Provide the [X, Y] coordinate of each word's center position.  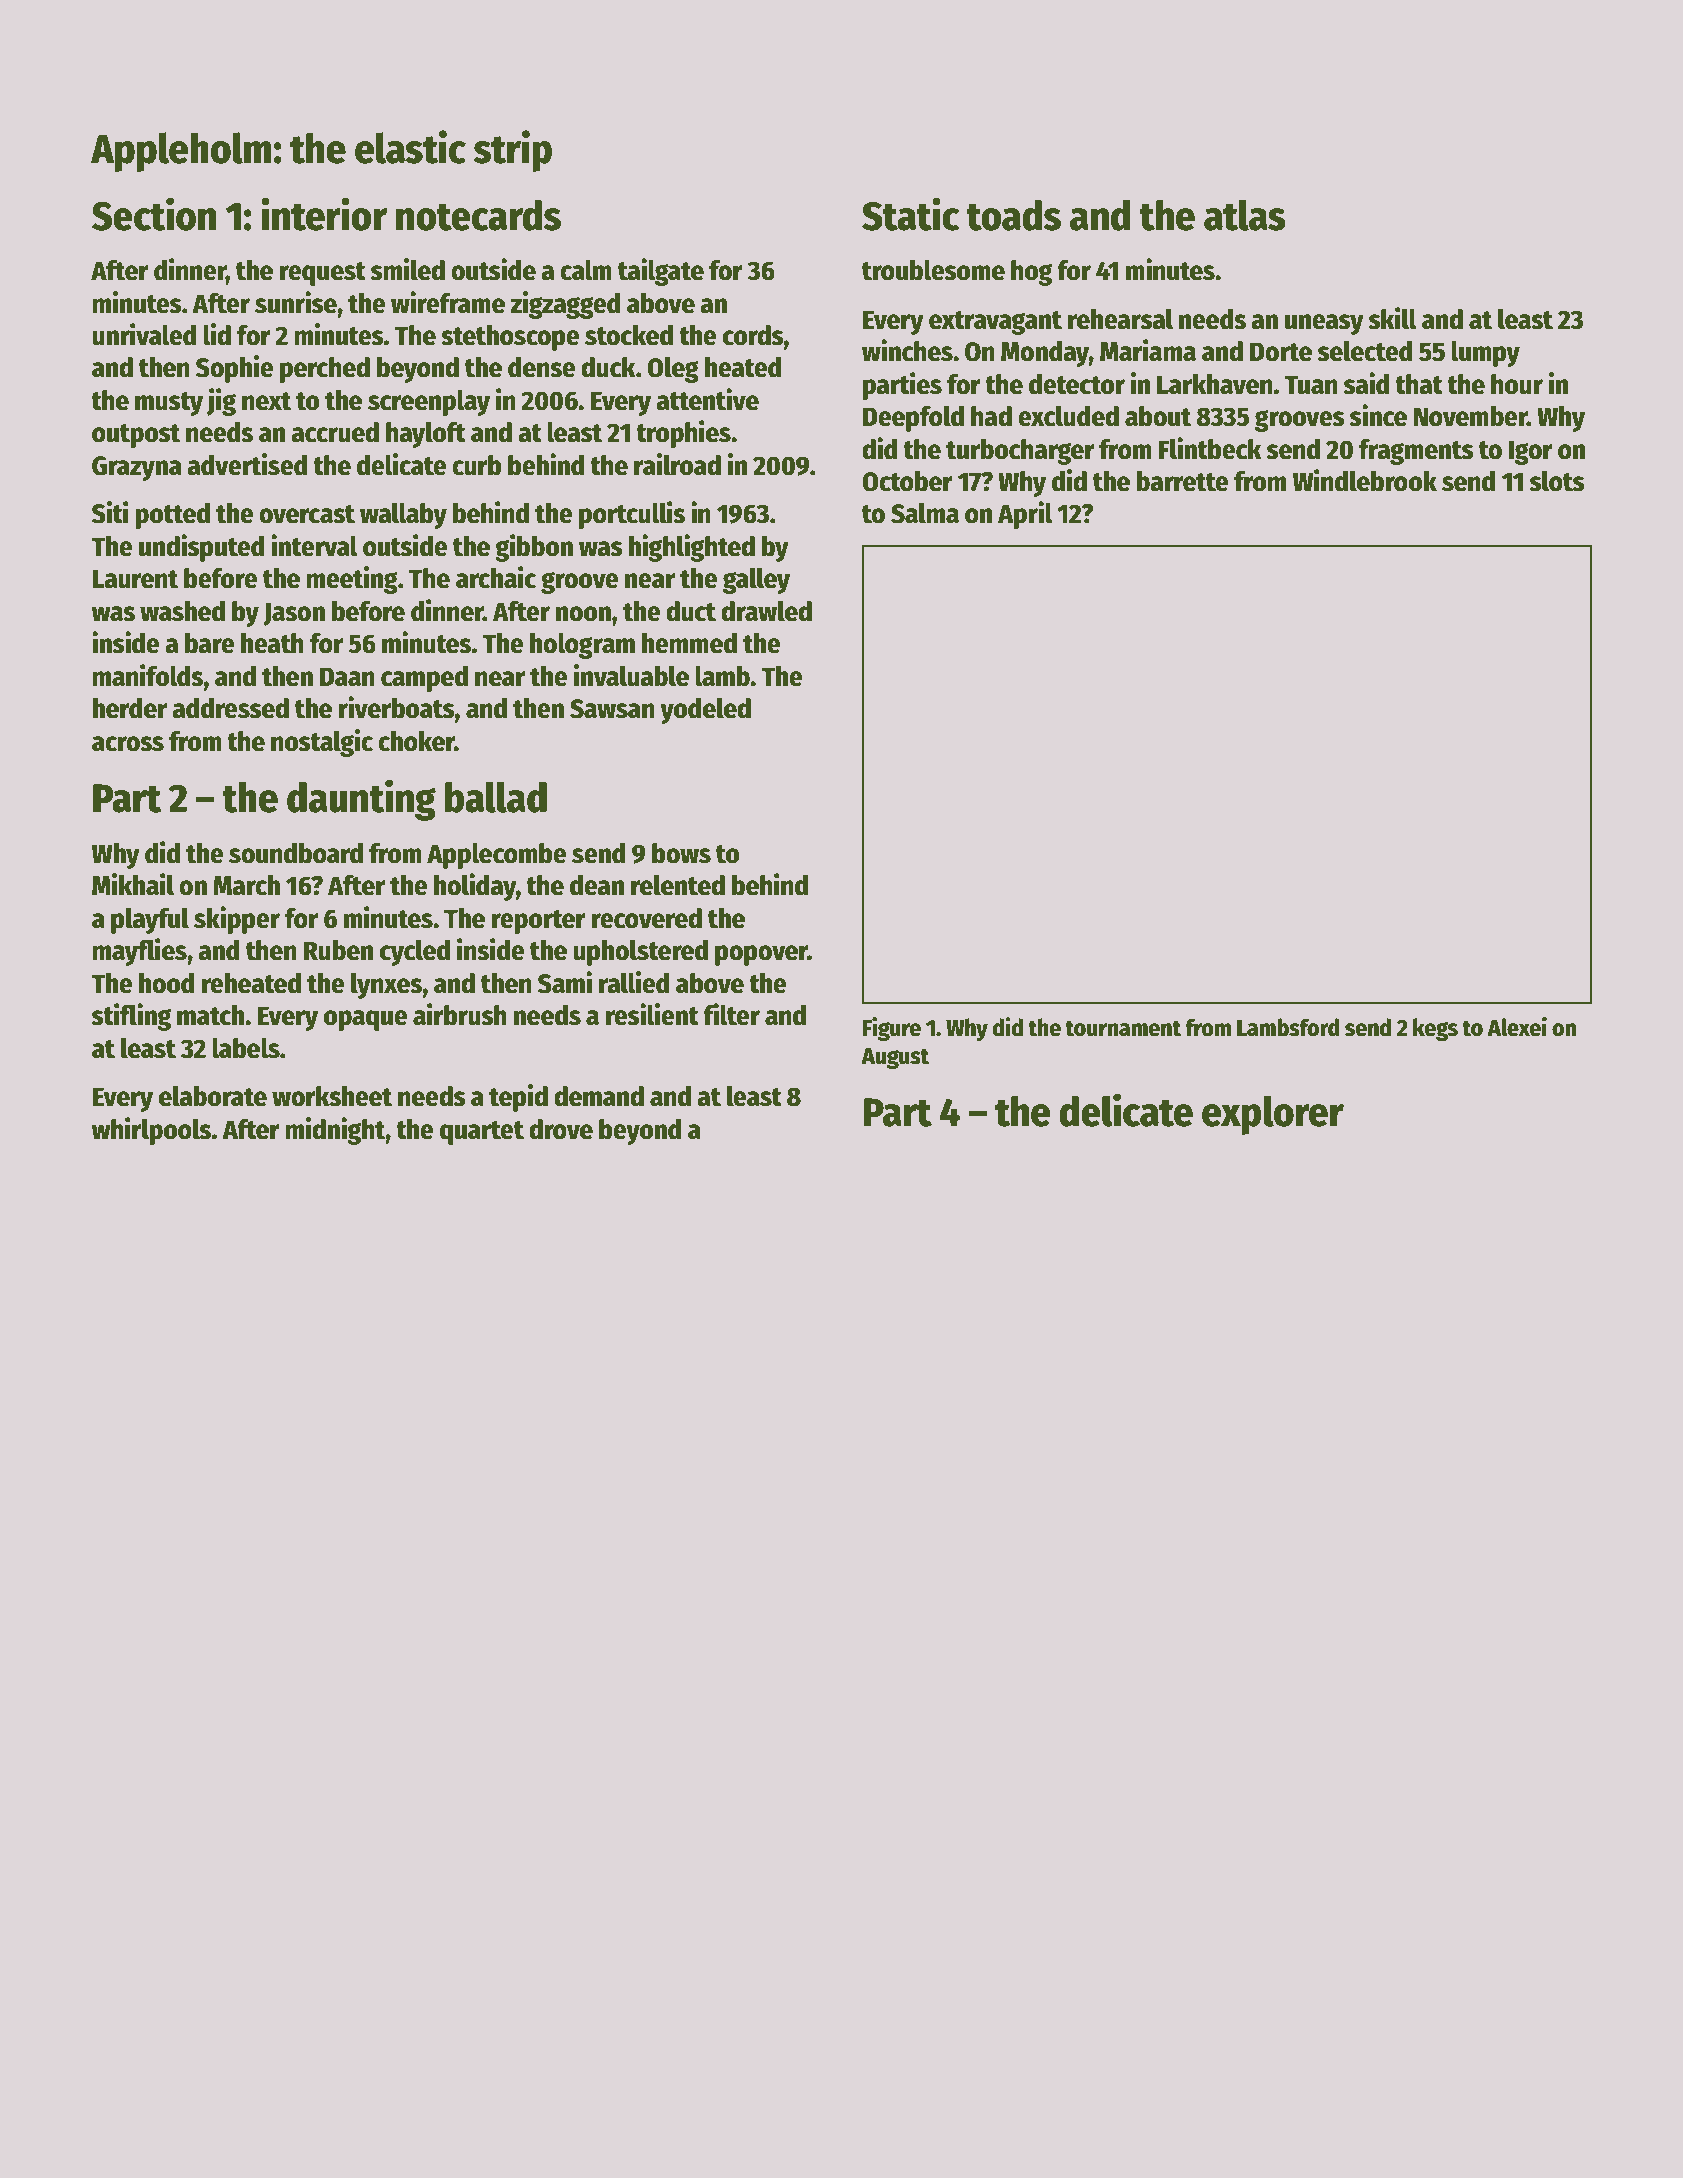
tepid [518, 1098]
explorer [1273, 1115]
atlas [1245, 215]
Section [154, 214]
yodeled [705, 710]
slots [1557, 481]
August [895, 1058]
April [1025, 515]
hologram [582, 645]
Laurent [135, 579]
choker [416, 741]
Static [910, 214]
